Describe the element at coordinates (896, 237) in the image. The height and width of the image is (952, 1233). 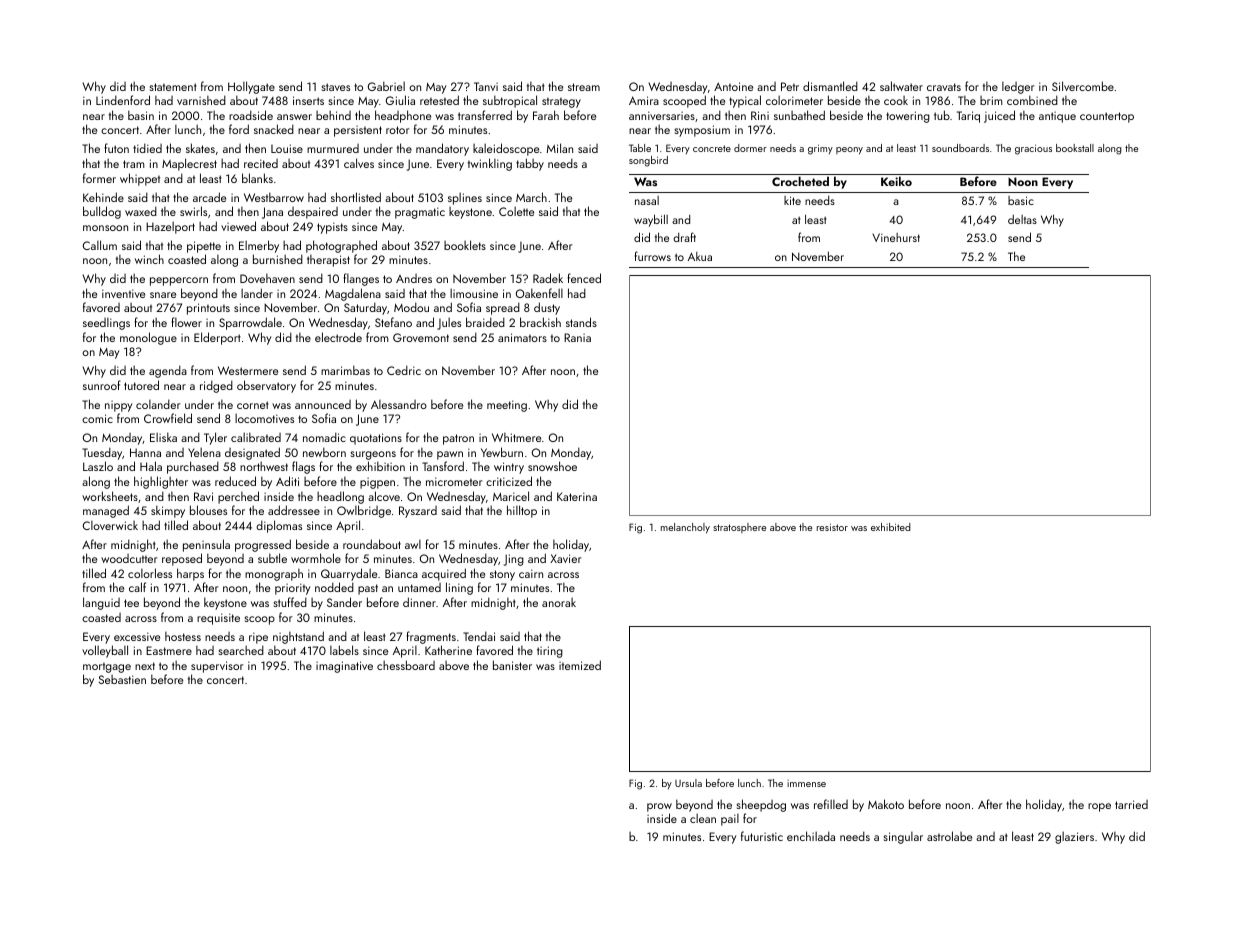
I see `Vinehurst` at that location.
